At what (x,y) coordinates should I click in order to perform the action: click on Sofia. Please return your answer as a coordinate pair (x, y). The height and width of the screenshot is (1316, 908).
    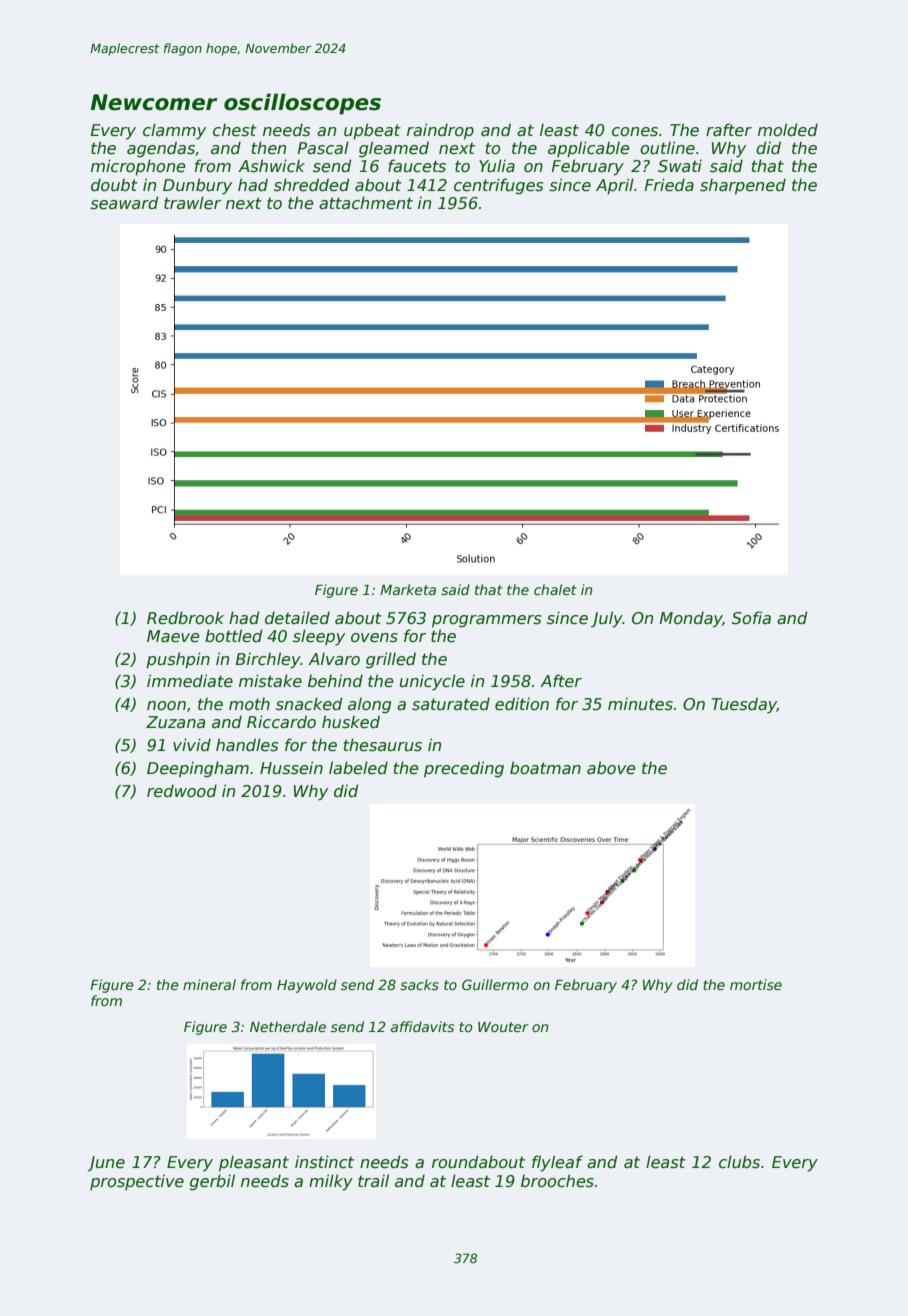
    Looking at the image, I should click on (751, 618).
